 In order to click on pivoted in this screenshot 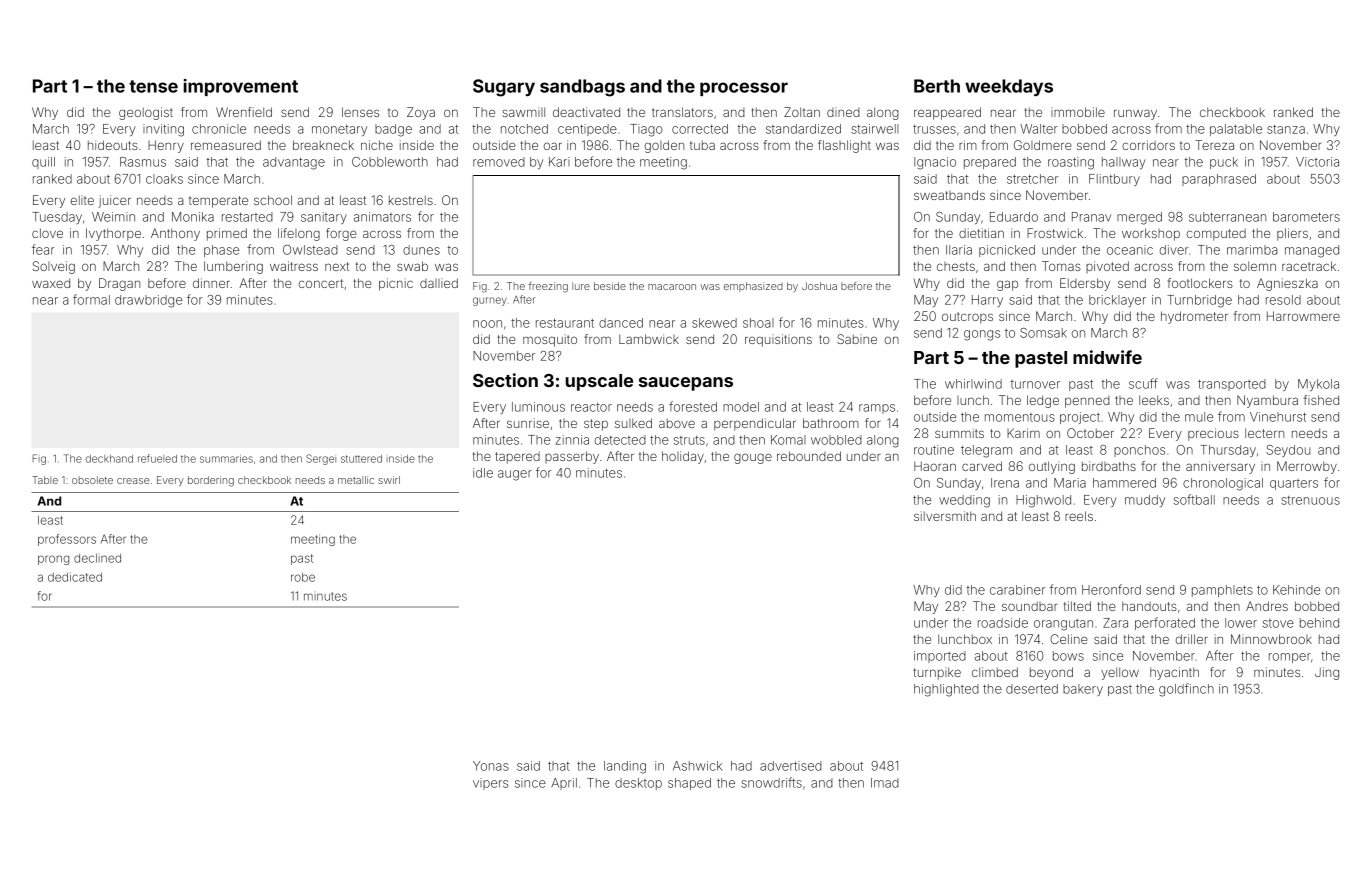, I will do `click(1107, 267)`.
